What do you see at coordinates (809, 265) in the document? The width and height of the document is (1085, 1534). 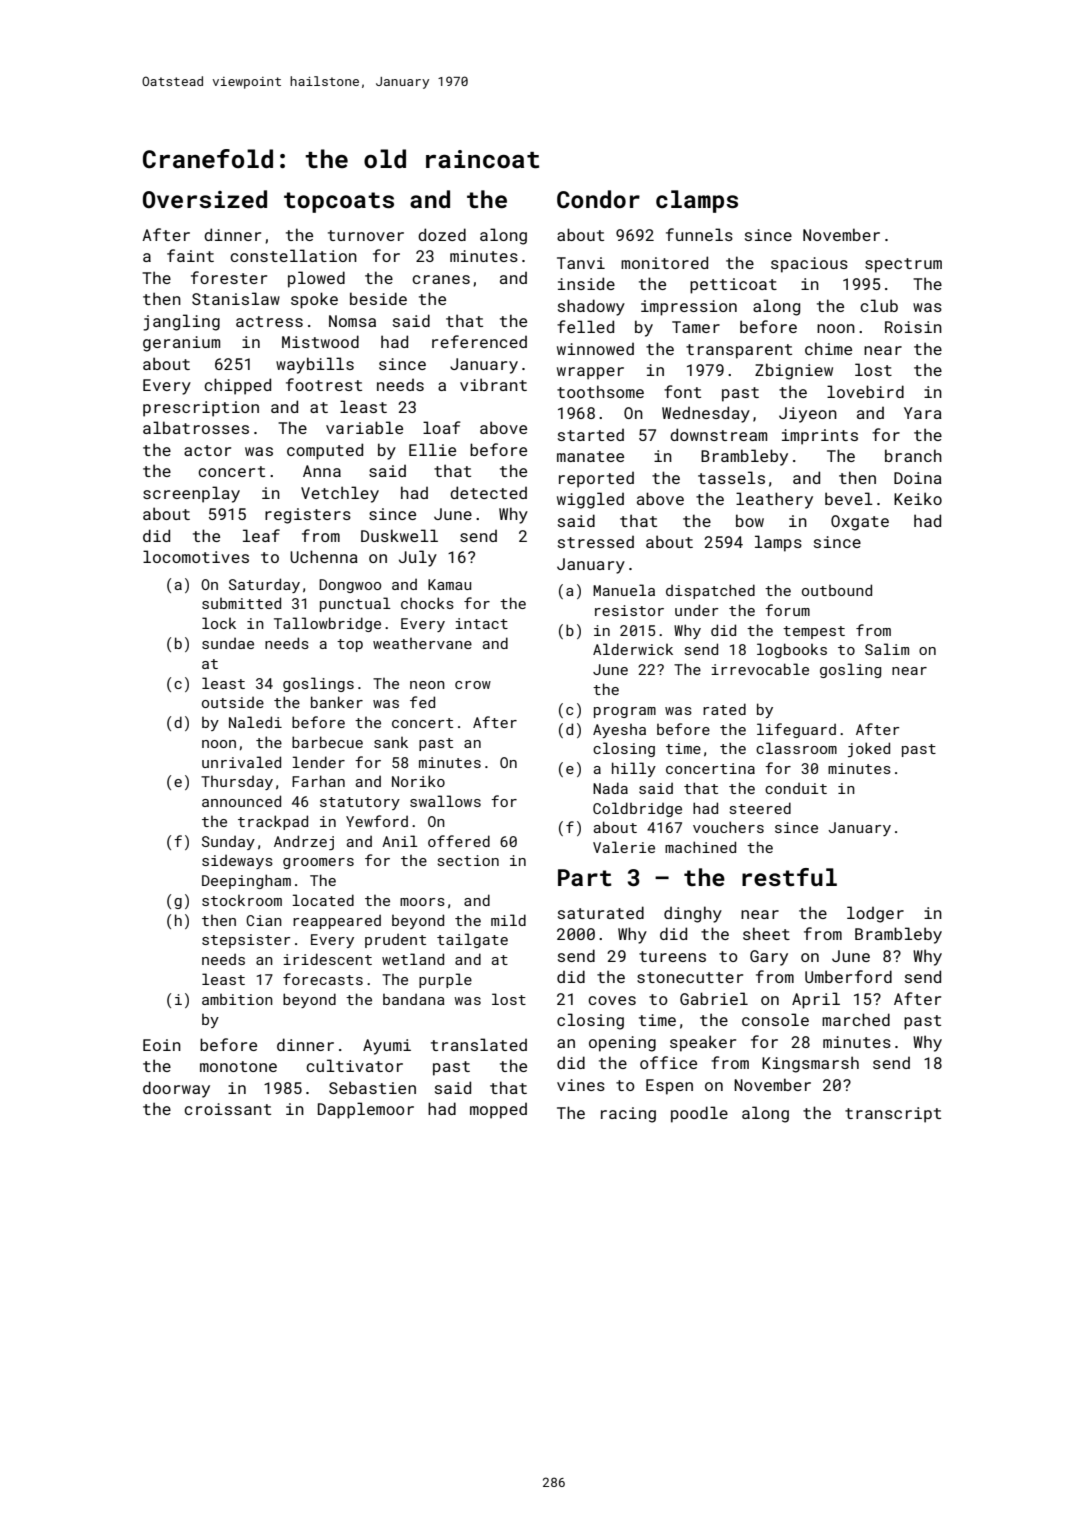 I see `spacious` at bounding box center [809, 265].
